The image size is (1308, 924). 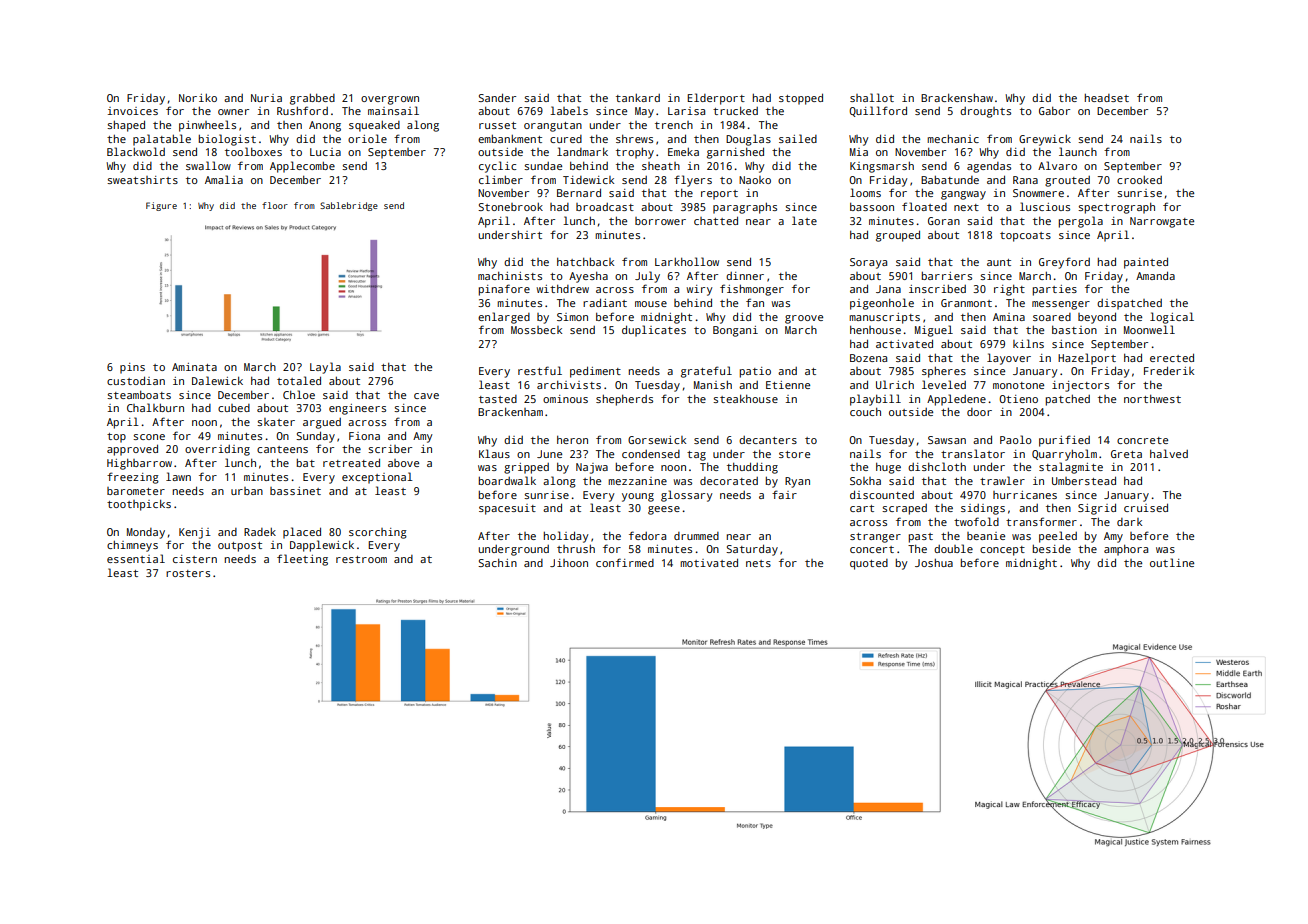 What do you see at coordinates (660, 221) in the screenshot?
I see `borrower` at bounding box center [660, 221].
